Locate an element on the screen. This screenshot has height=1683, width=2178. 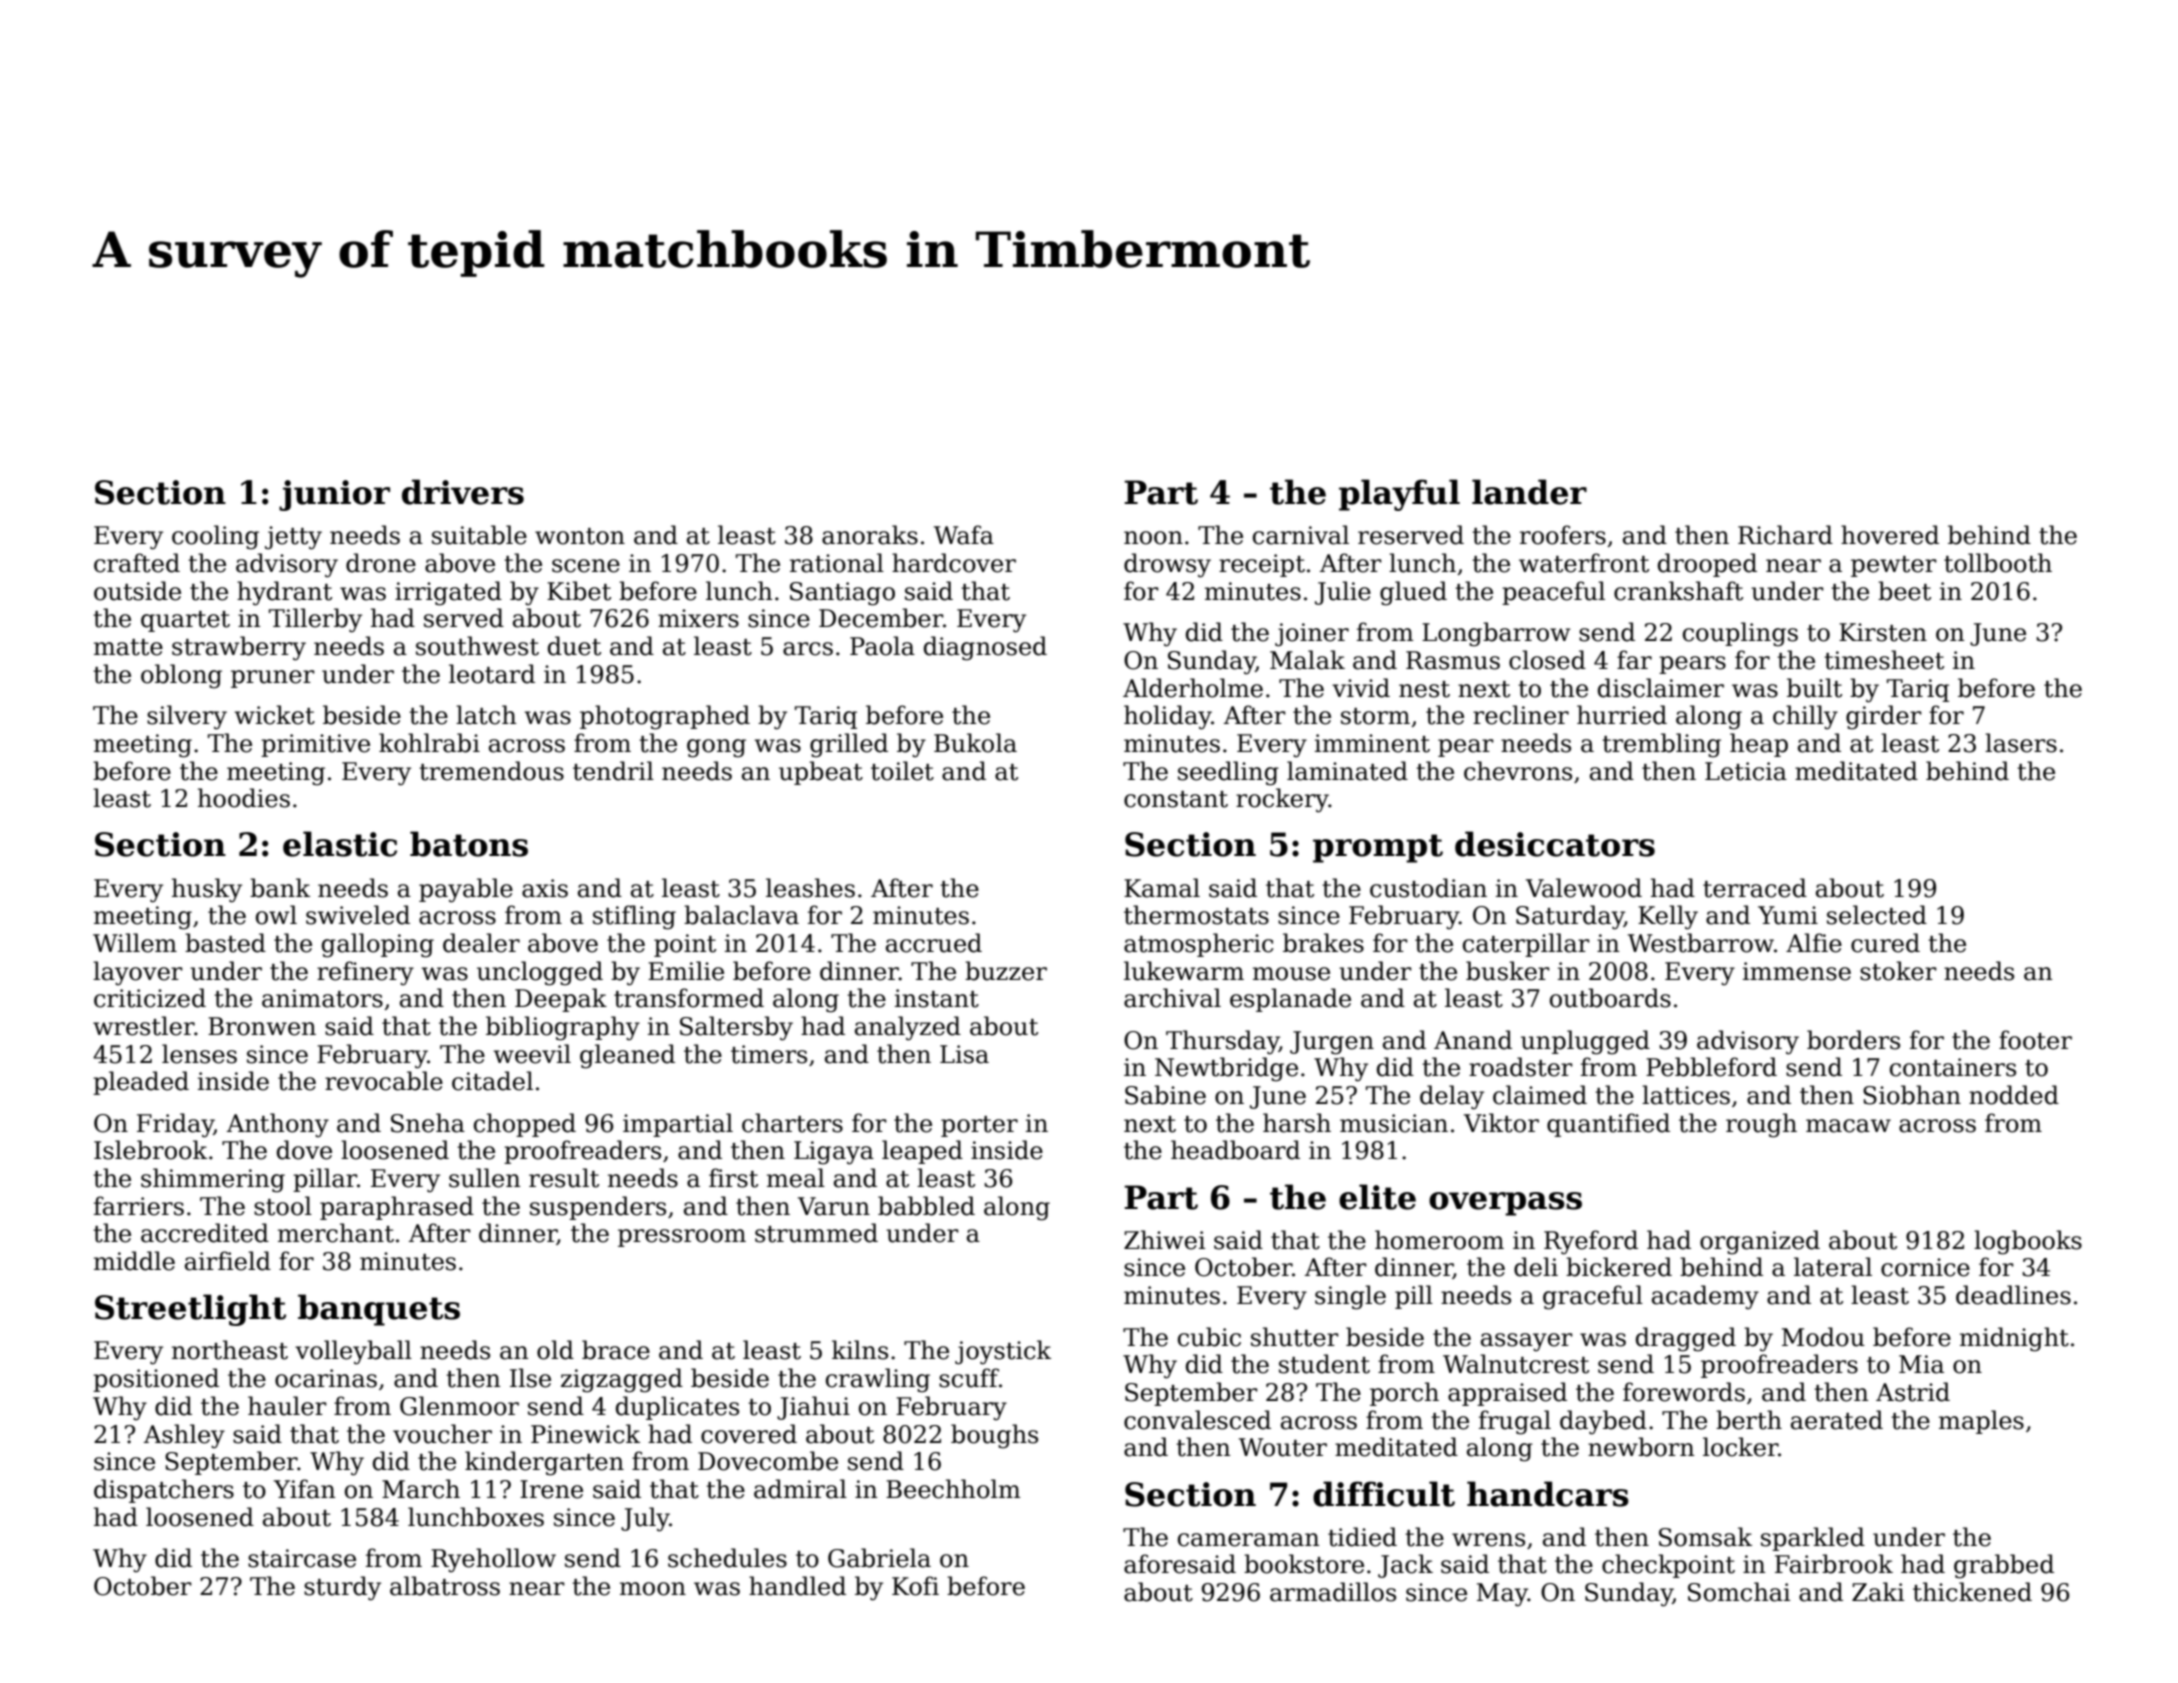
sturdy is located at coordinates (342, 1588).
